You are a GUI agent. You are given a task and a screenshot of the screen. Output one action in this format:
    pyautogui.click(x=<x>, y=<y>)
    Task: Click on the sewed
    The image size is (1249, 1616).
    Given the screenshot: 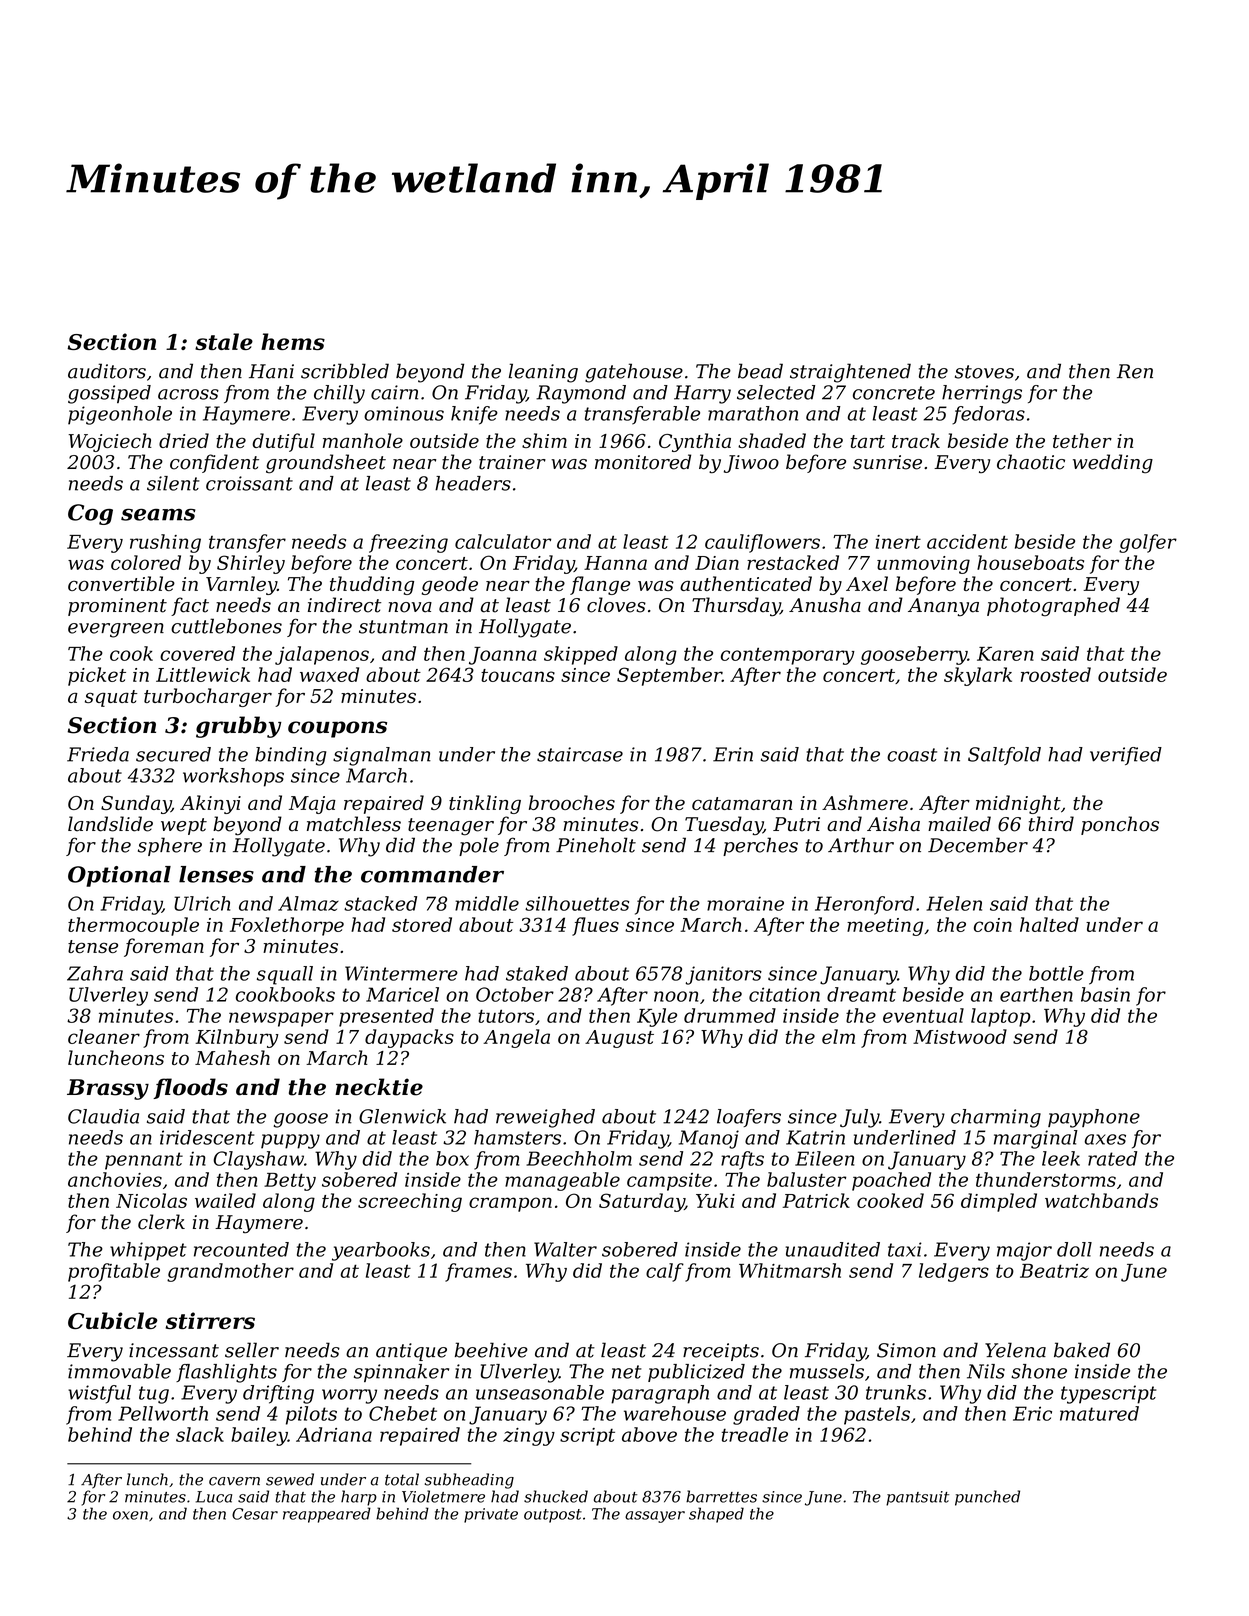 What is the action you would take?
    pyautogui.click(x=290, y=1479)
